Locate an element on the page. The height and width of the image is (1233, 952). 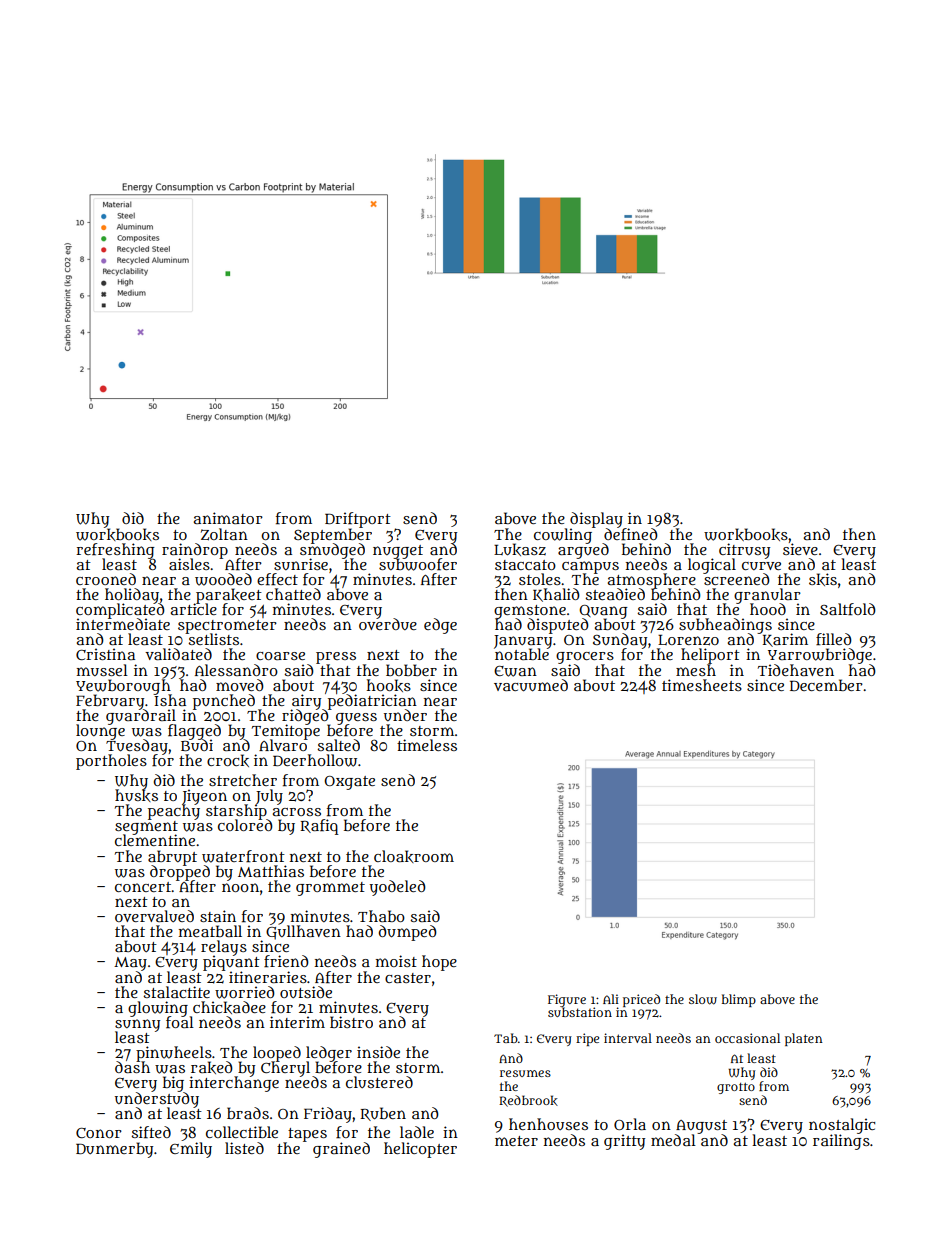
railings is located at coordinates (841, 1142).
